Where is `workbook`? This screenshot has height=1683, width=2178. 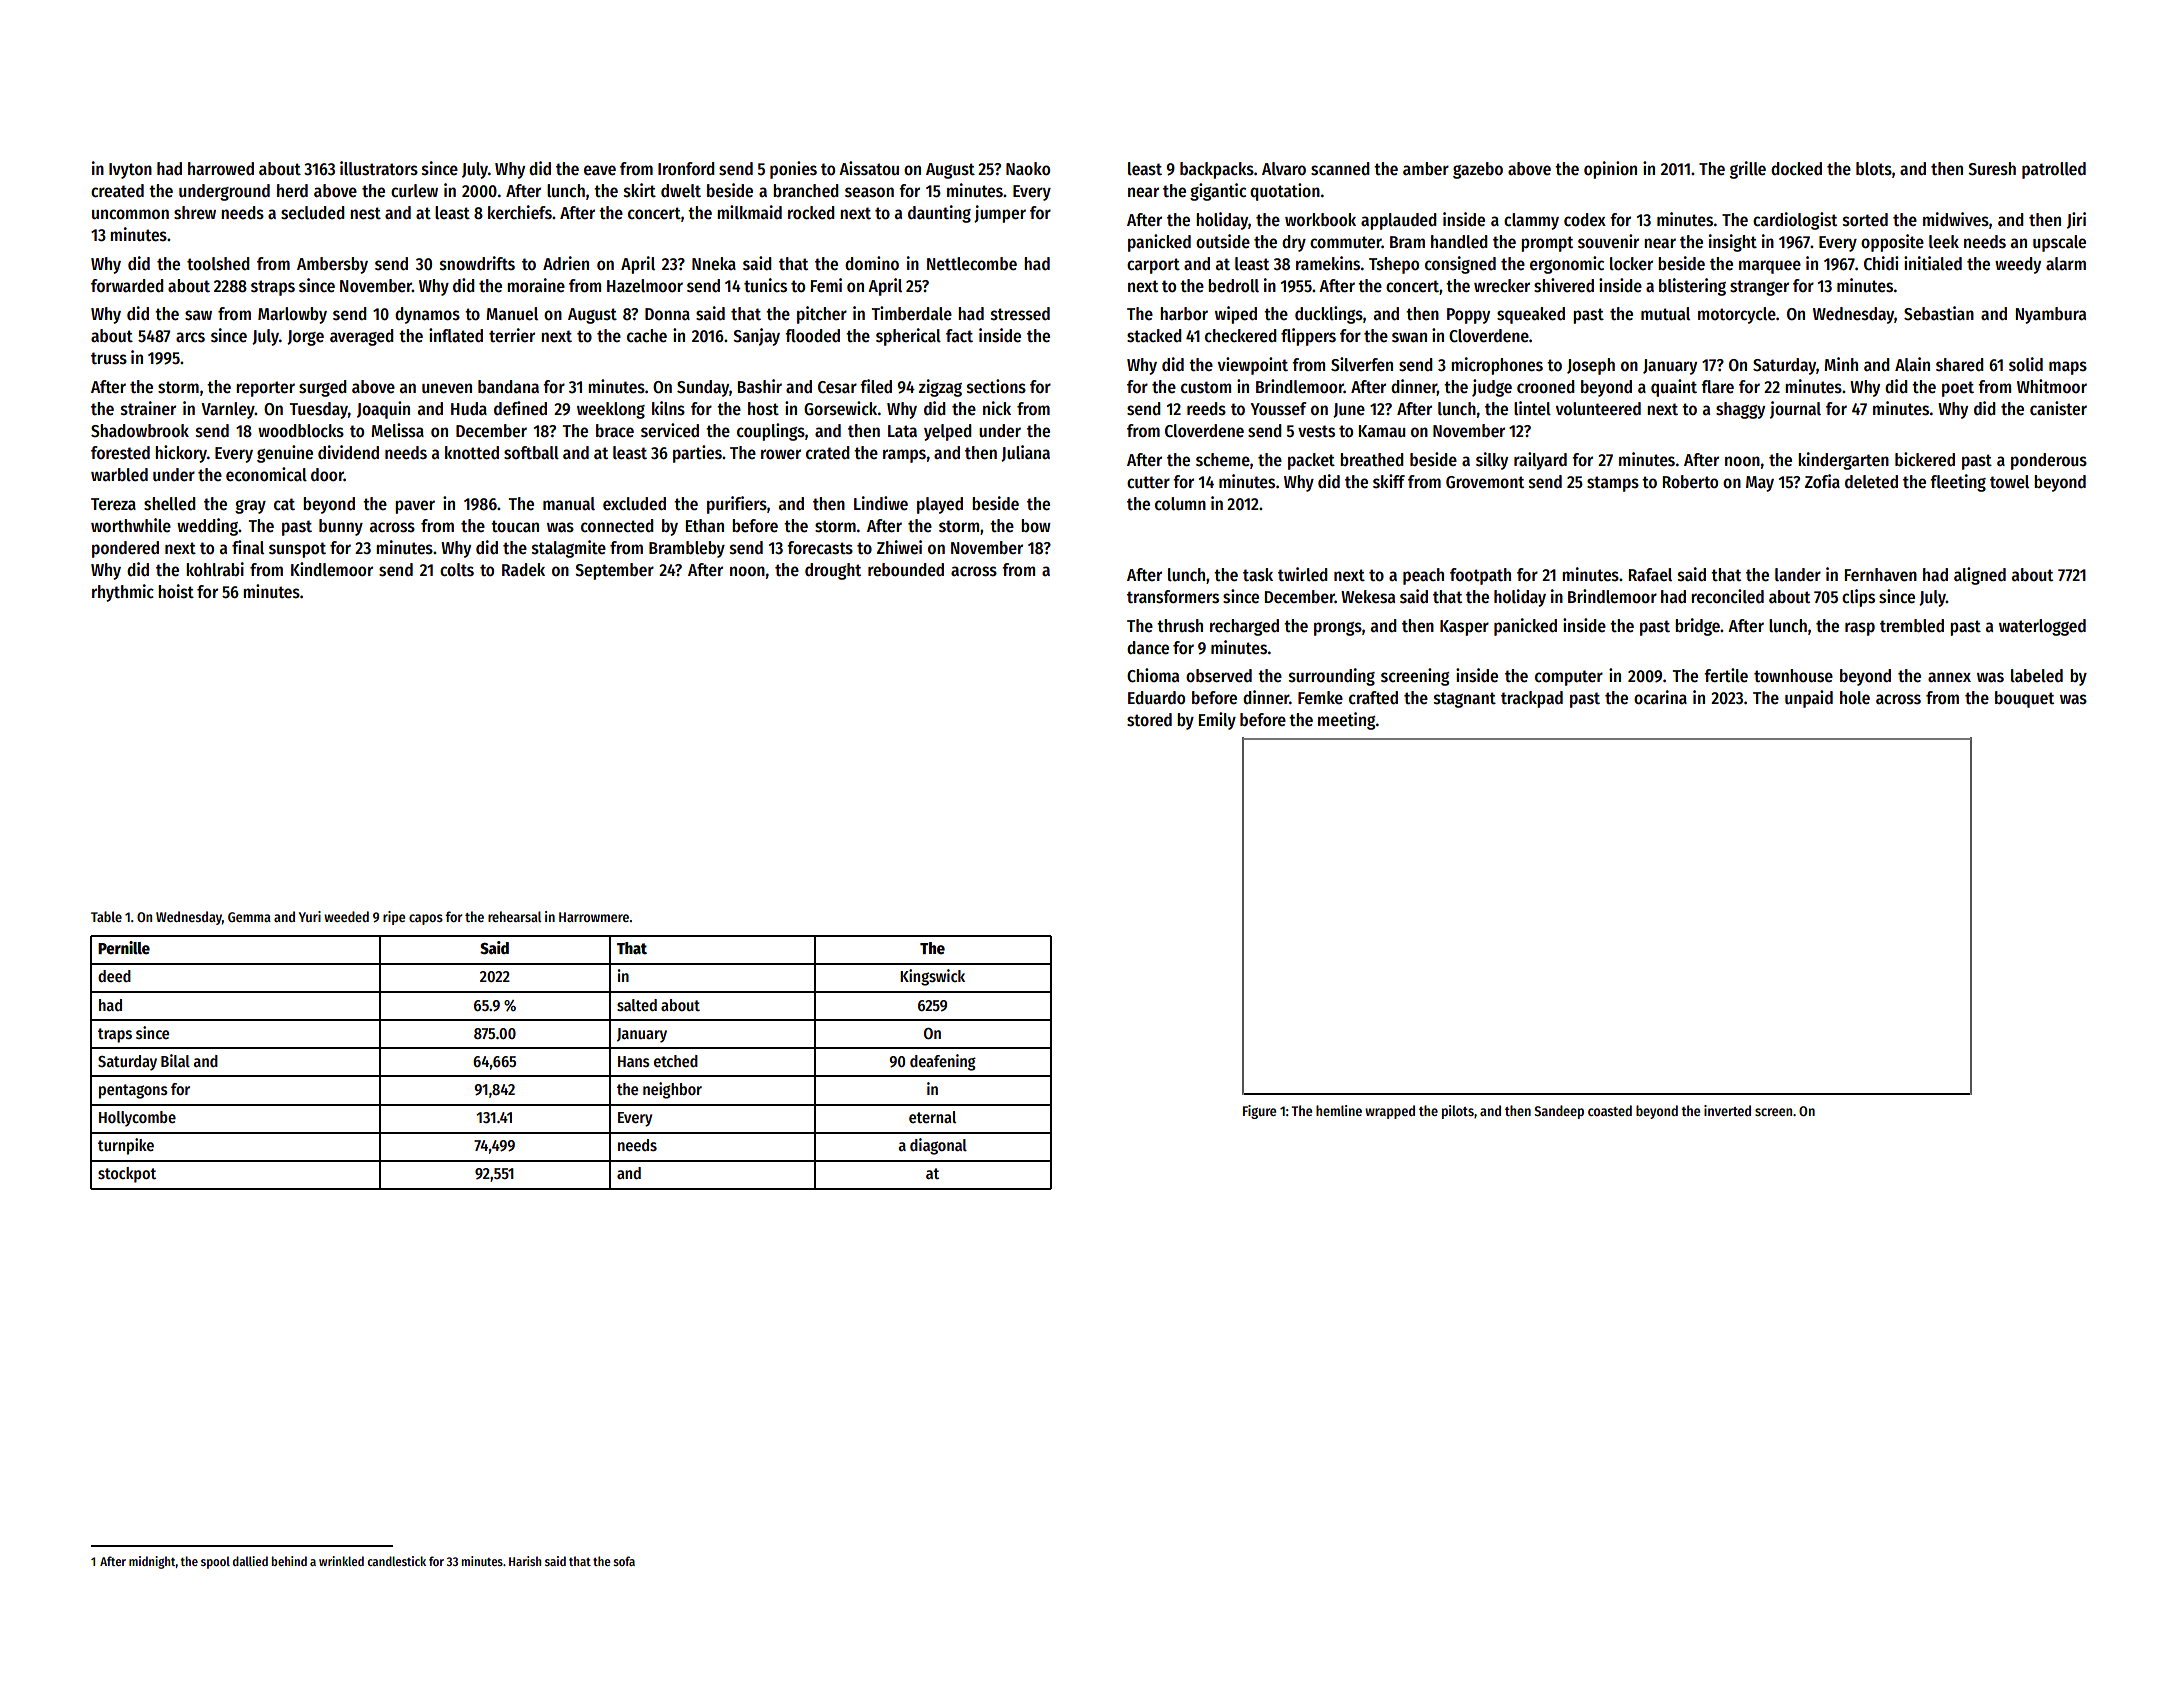 workbook is located at coordinates (1320, 220).
